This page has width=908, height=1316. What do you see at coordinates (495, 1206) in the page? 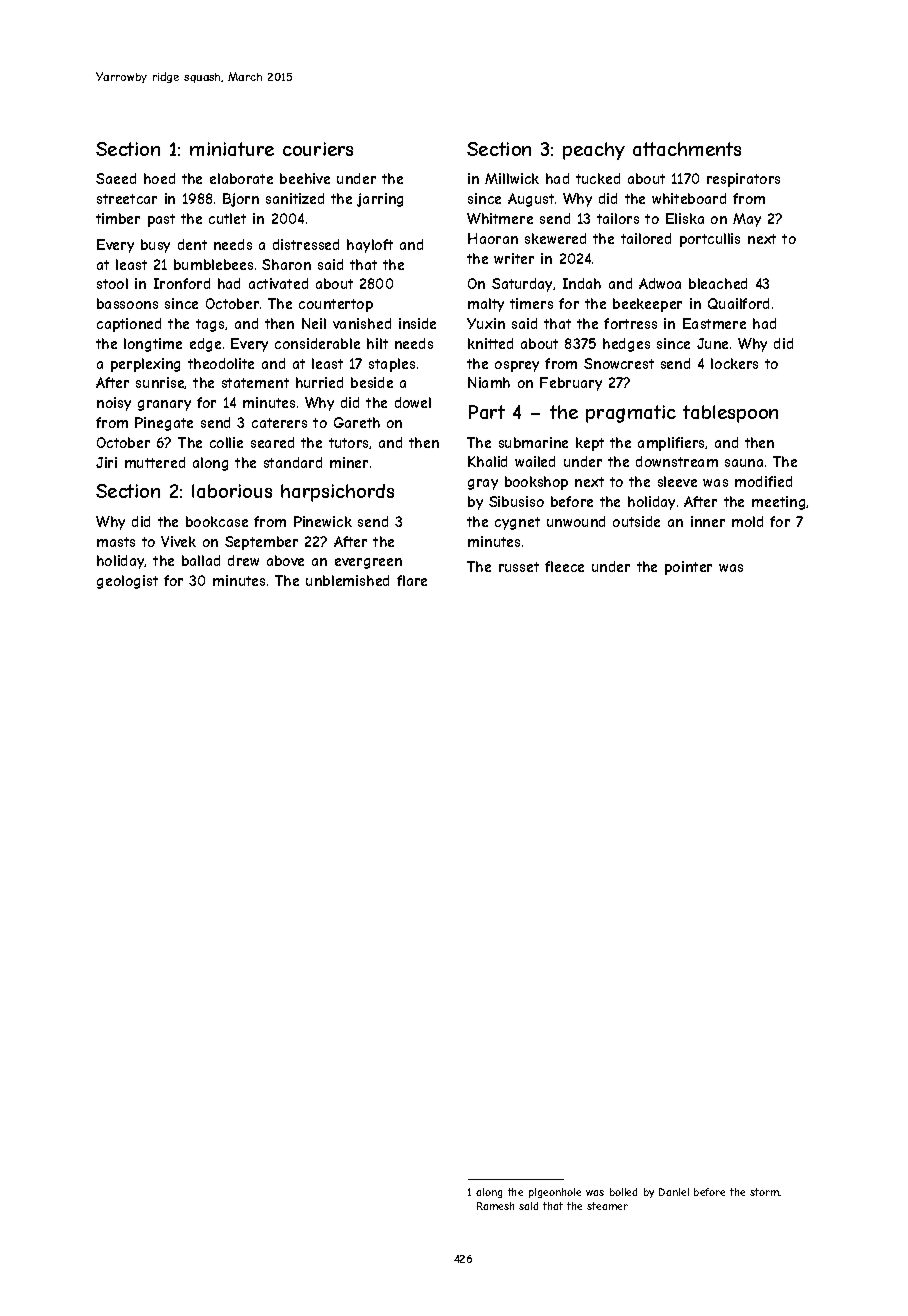
I see `Ramesh` at bounding box center [495, 1206].
